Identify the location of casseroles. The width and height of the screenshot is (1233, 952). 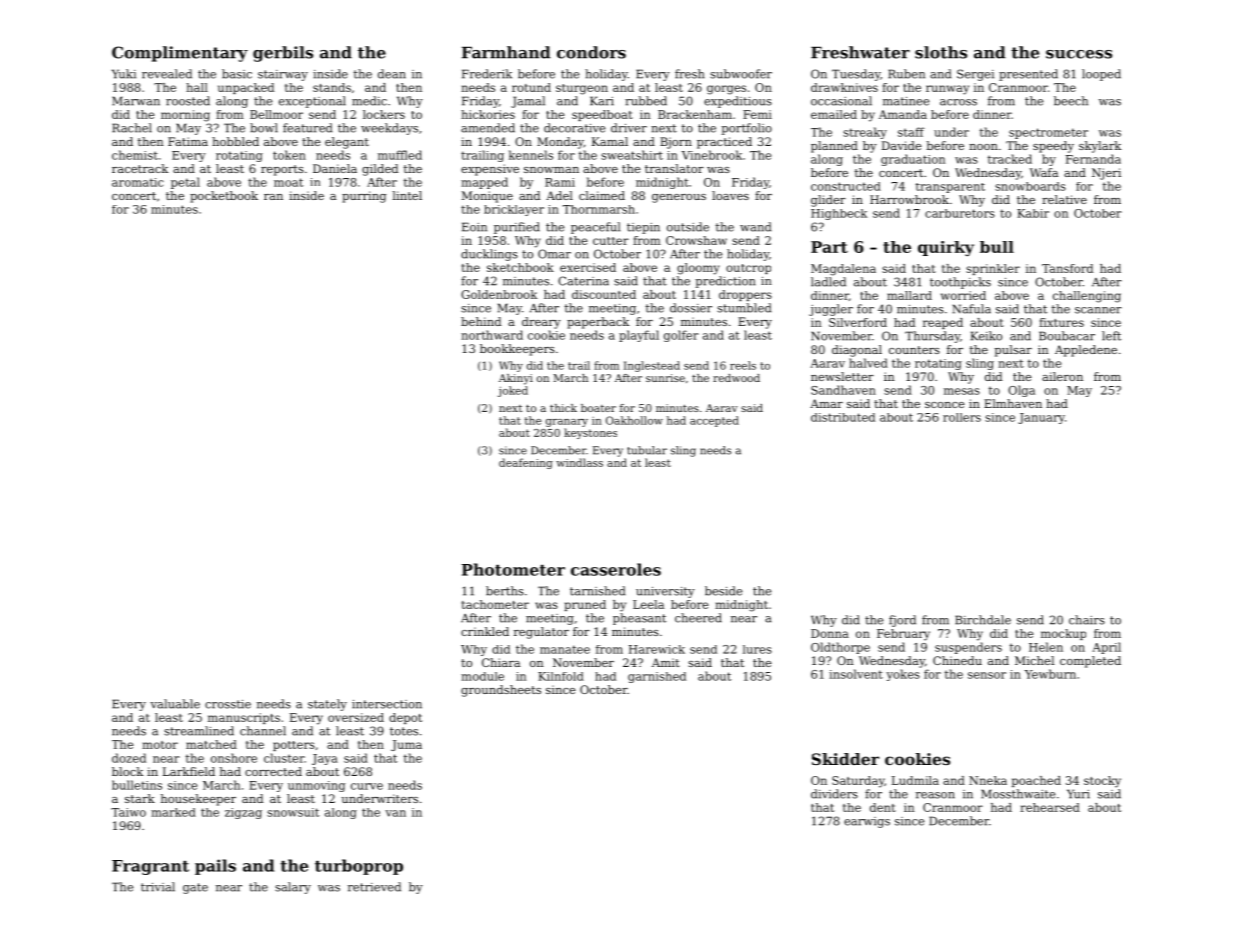
(616, 569).
